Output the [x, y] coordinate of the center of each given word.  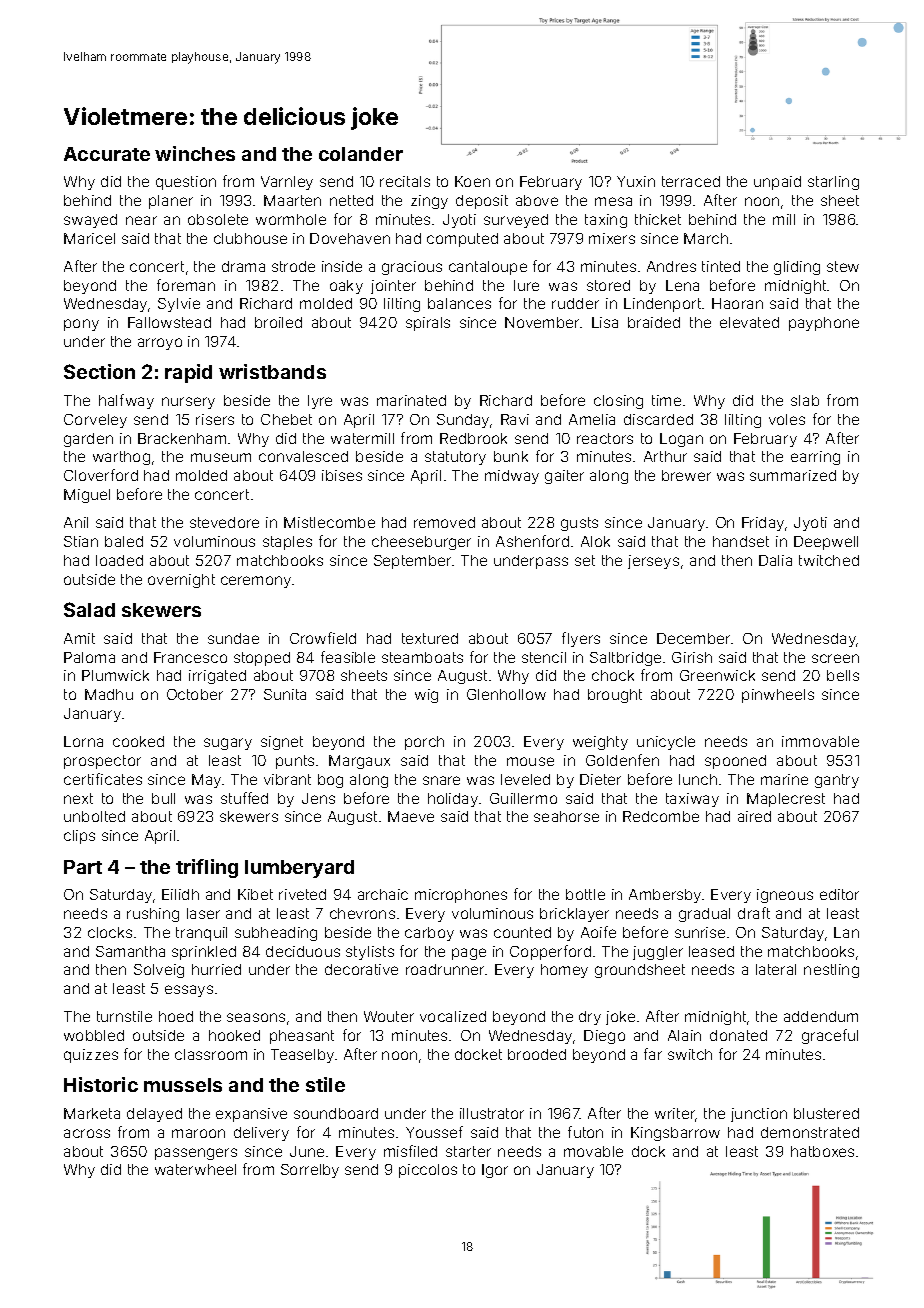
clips [79, 837]
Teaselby [302, 1056]
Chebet [286, 419]
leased [711, 951]
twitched [829, 560]
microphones [461, 896]
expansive [251, 1115]
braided [654, 322]
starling [833, 183]
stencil [544, 657]
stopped [262, 659]
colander [361, 154]
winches [195, 153]
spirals [428, 324]
